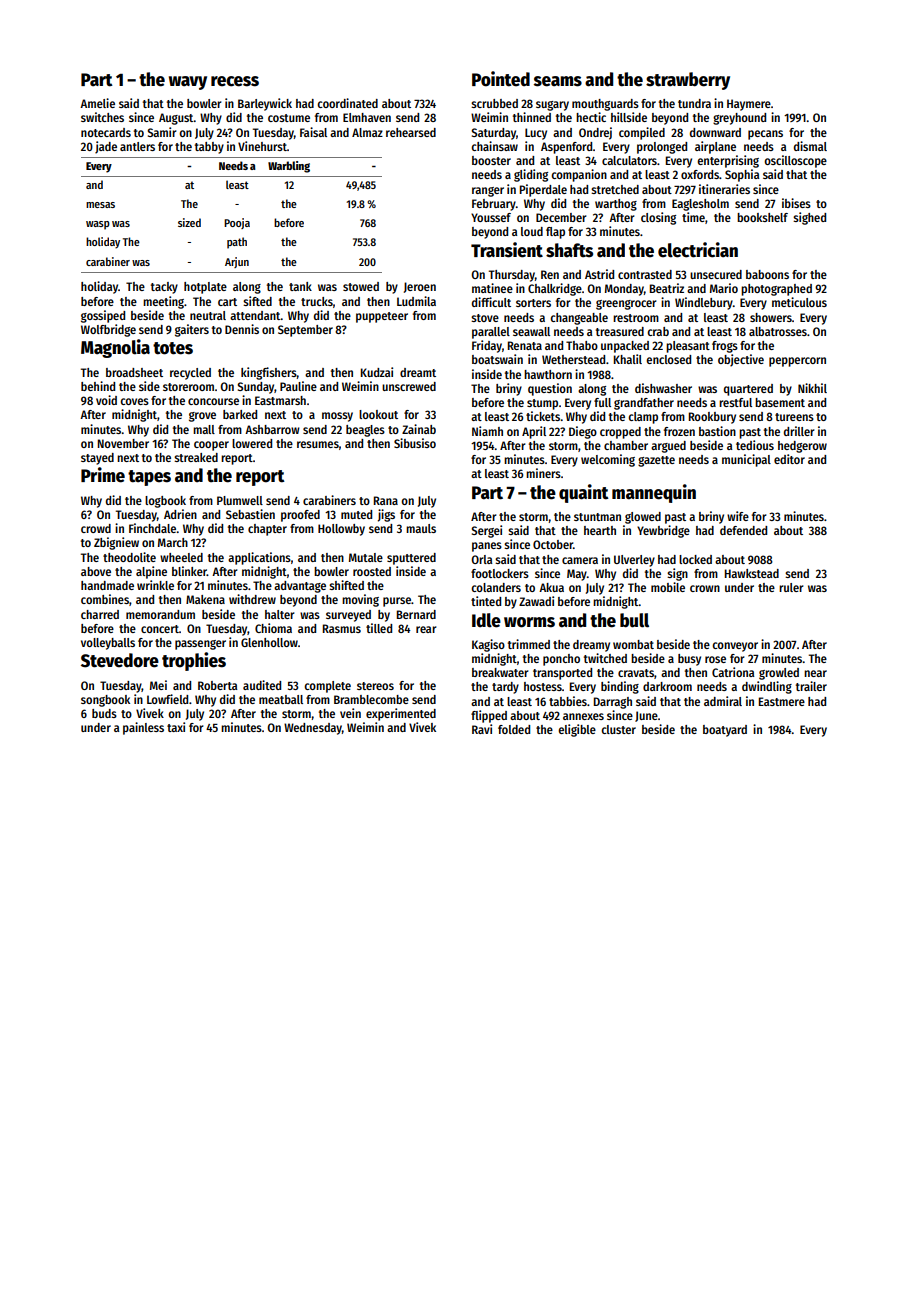 This screenshot has width=908, height=1316. What do you see at coordinates (235, 81) in the screenshot?
I see `recess` at bounding box center [235, 81].
